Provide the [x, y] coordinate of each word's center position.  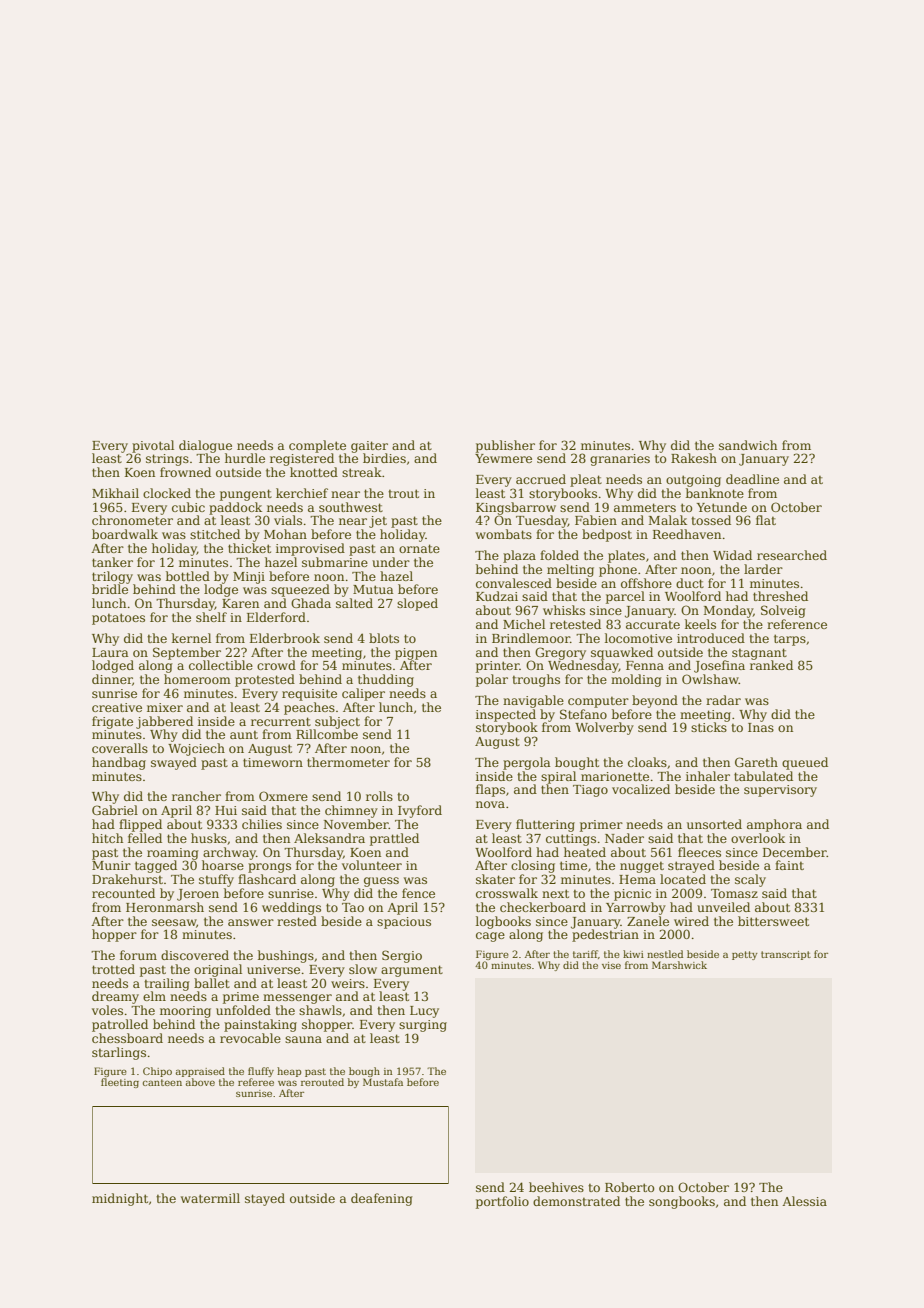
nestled [665, 954]
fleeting [120, 1083]
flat [766, 520]
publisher [505, 446]
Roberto [630, 1187]
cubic [188, 507]
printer [498, 667]
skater [495, 879]
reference [797, 624]
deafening [382, 1199]
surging [423, 1026]
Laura [110, 652]
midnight [120, 1199]
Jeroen [198, 895]
